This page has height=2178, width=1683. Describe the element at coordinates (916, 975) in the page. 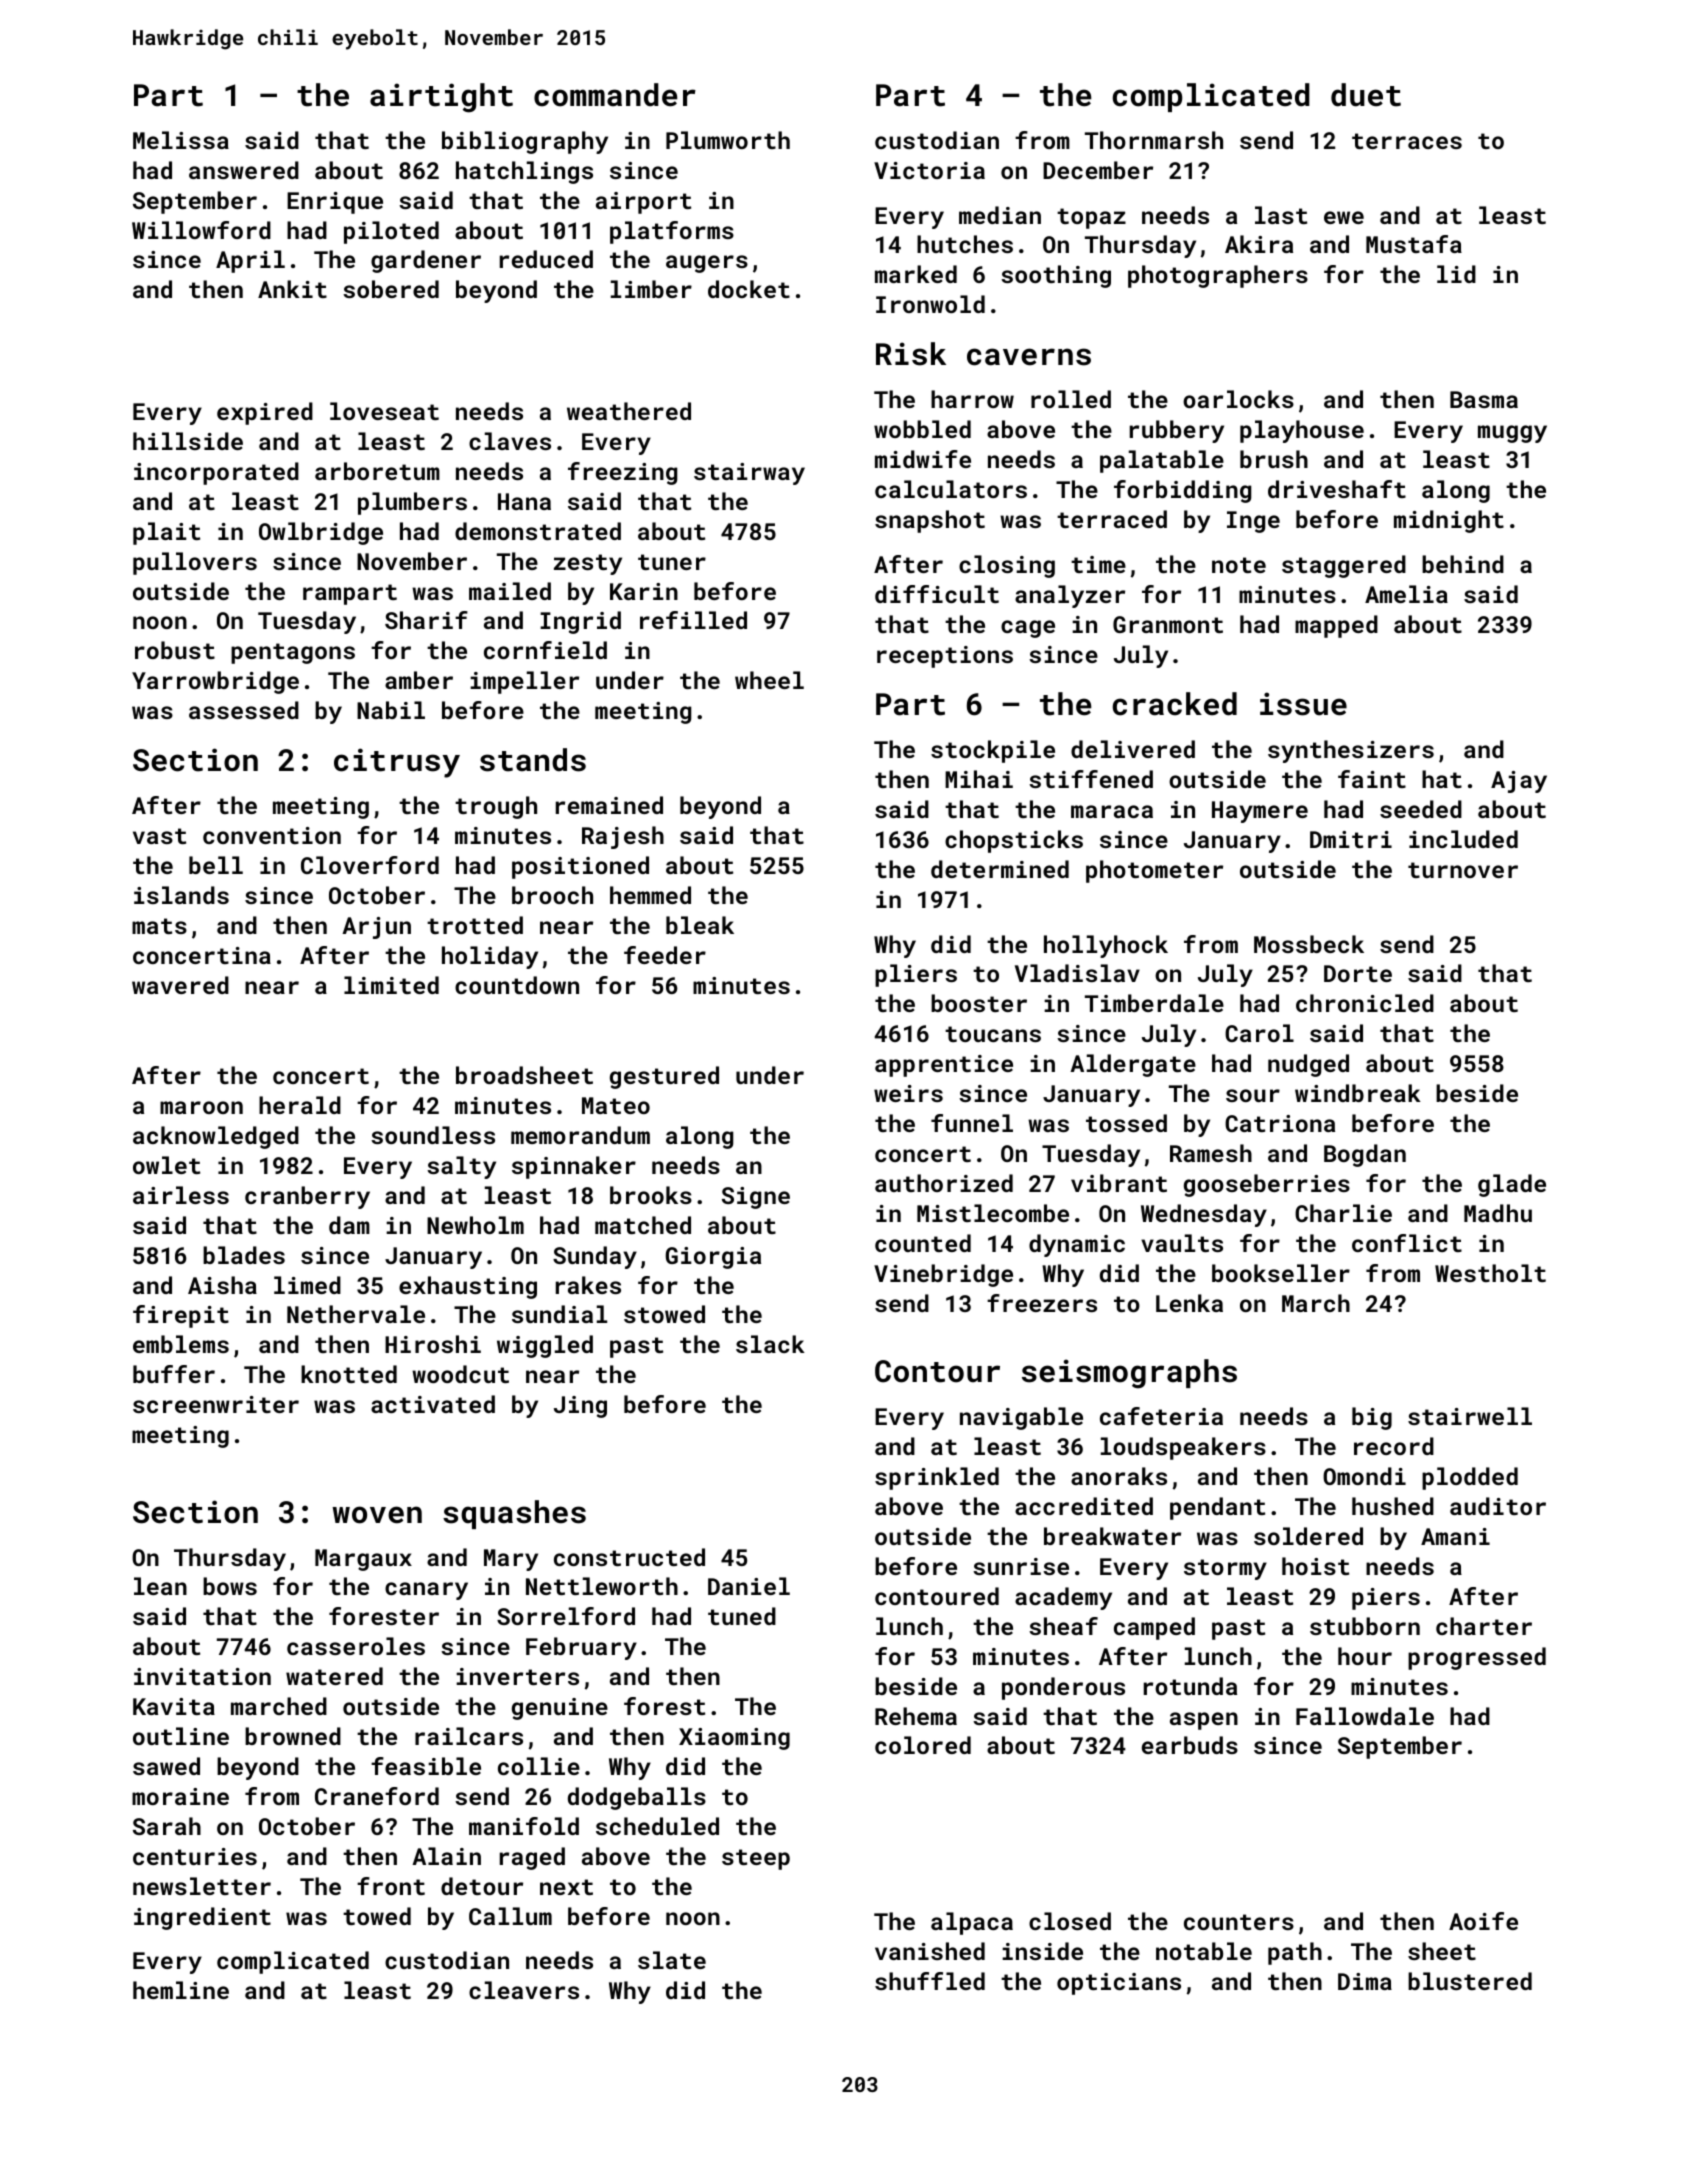

I see `pliers` at that location.
